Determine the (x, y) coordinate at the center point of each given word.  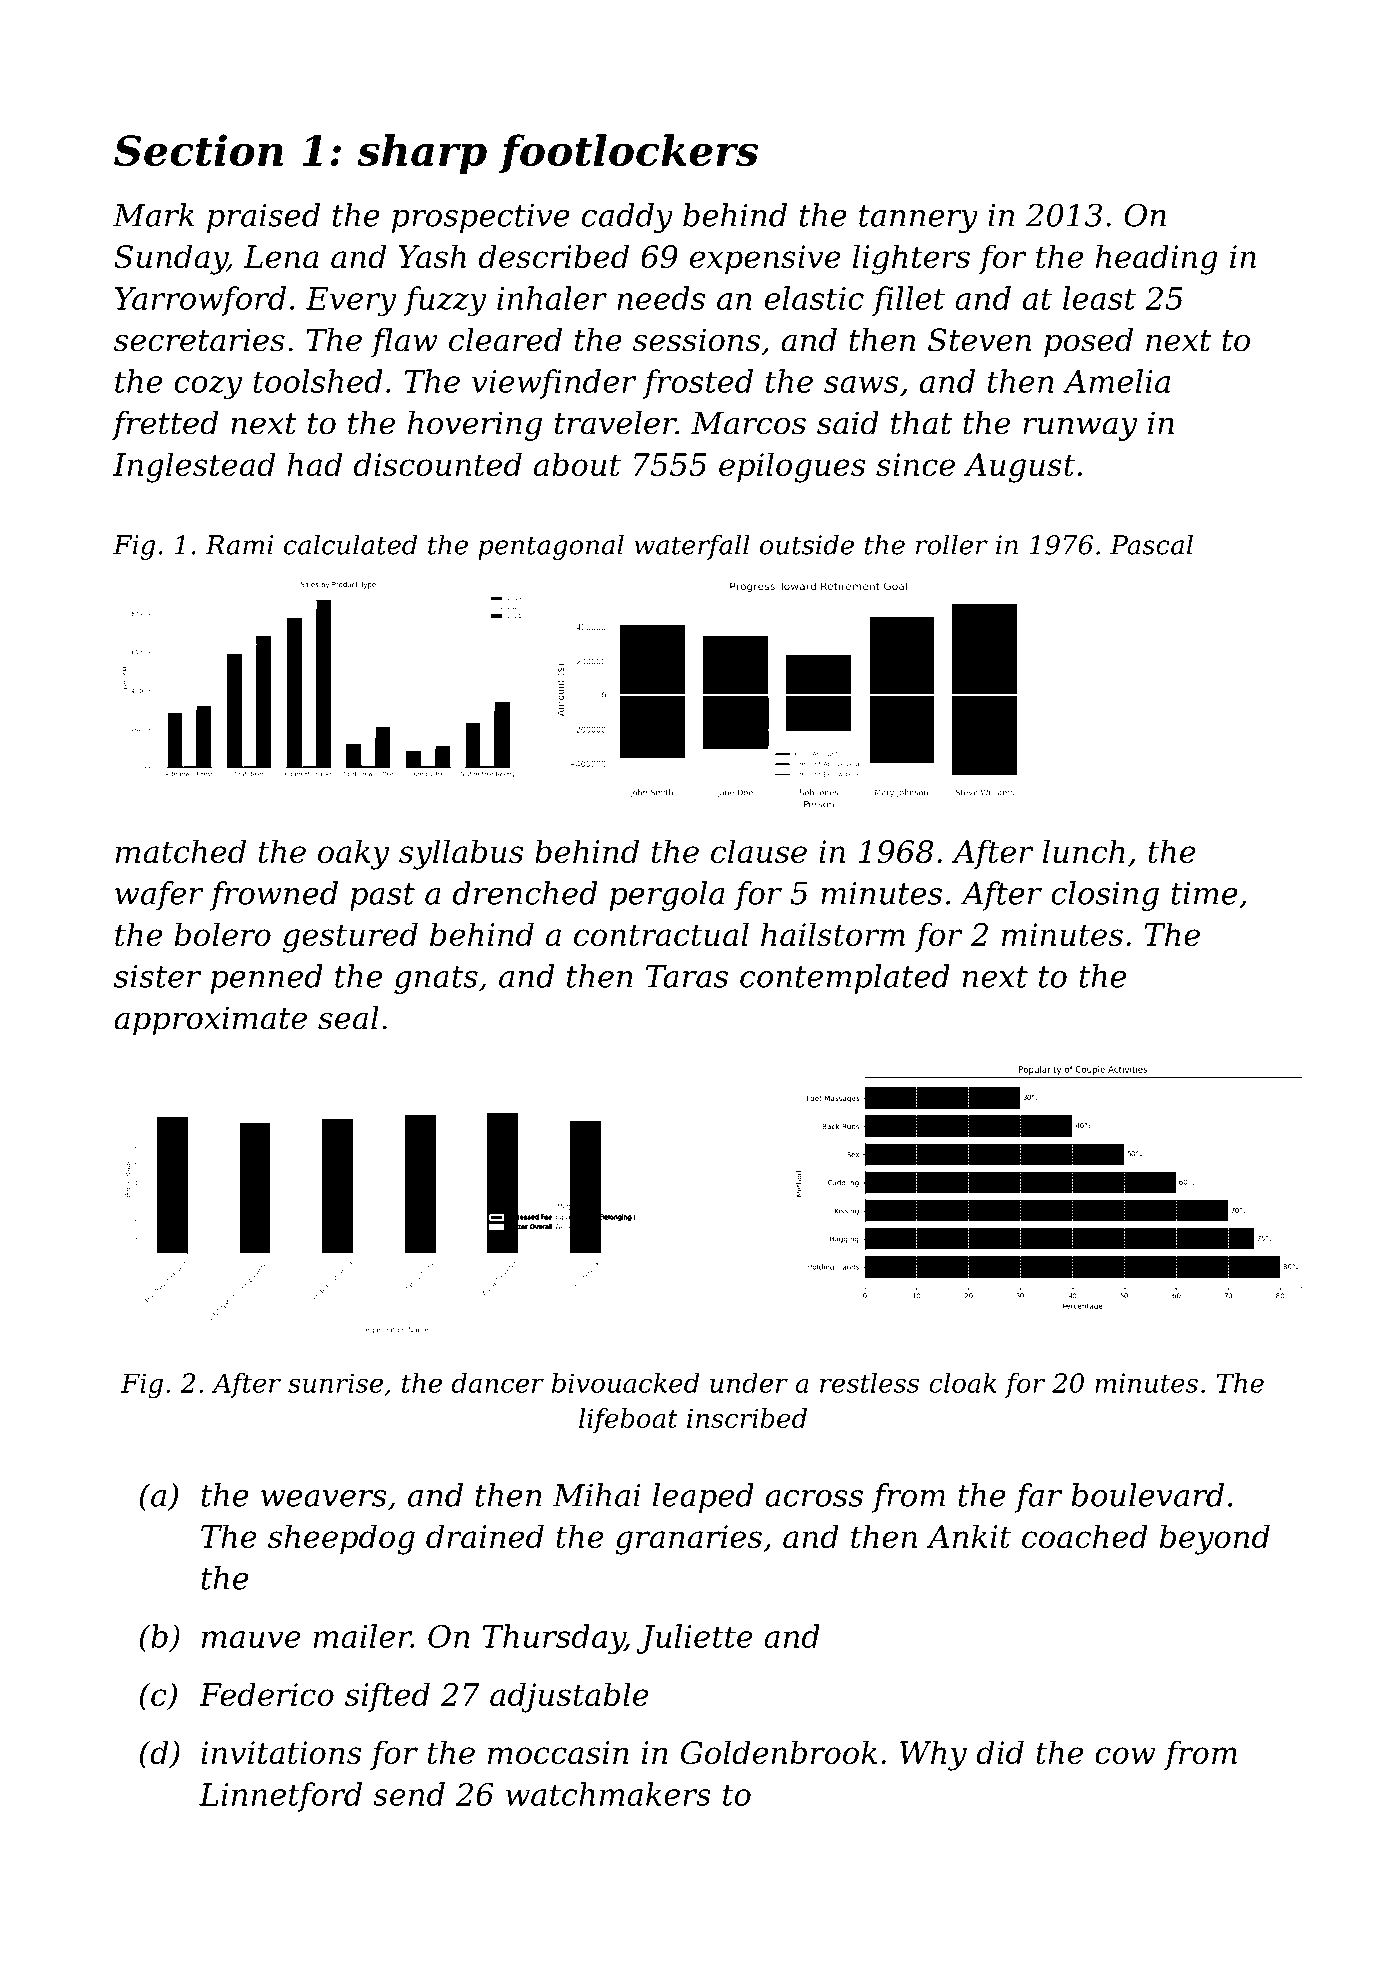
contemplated (845, 979)
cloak (963, 1383)
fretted (165, 426)
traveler (615, 423)
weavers (324, 1498)
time (1204, 893)
